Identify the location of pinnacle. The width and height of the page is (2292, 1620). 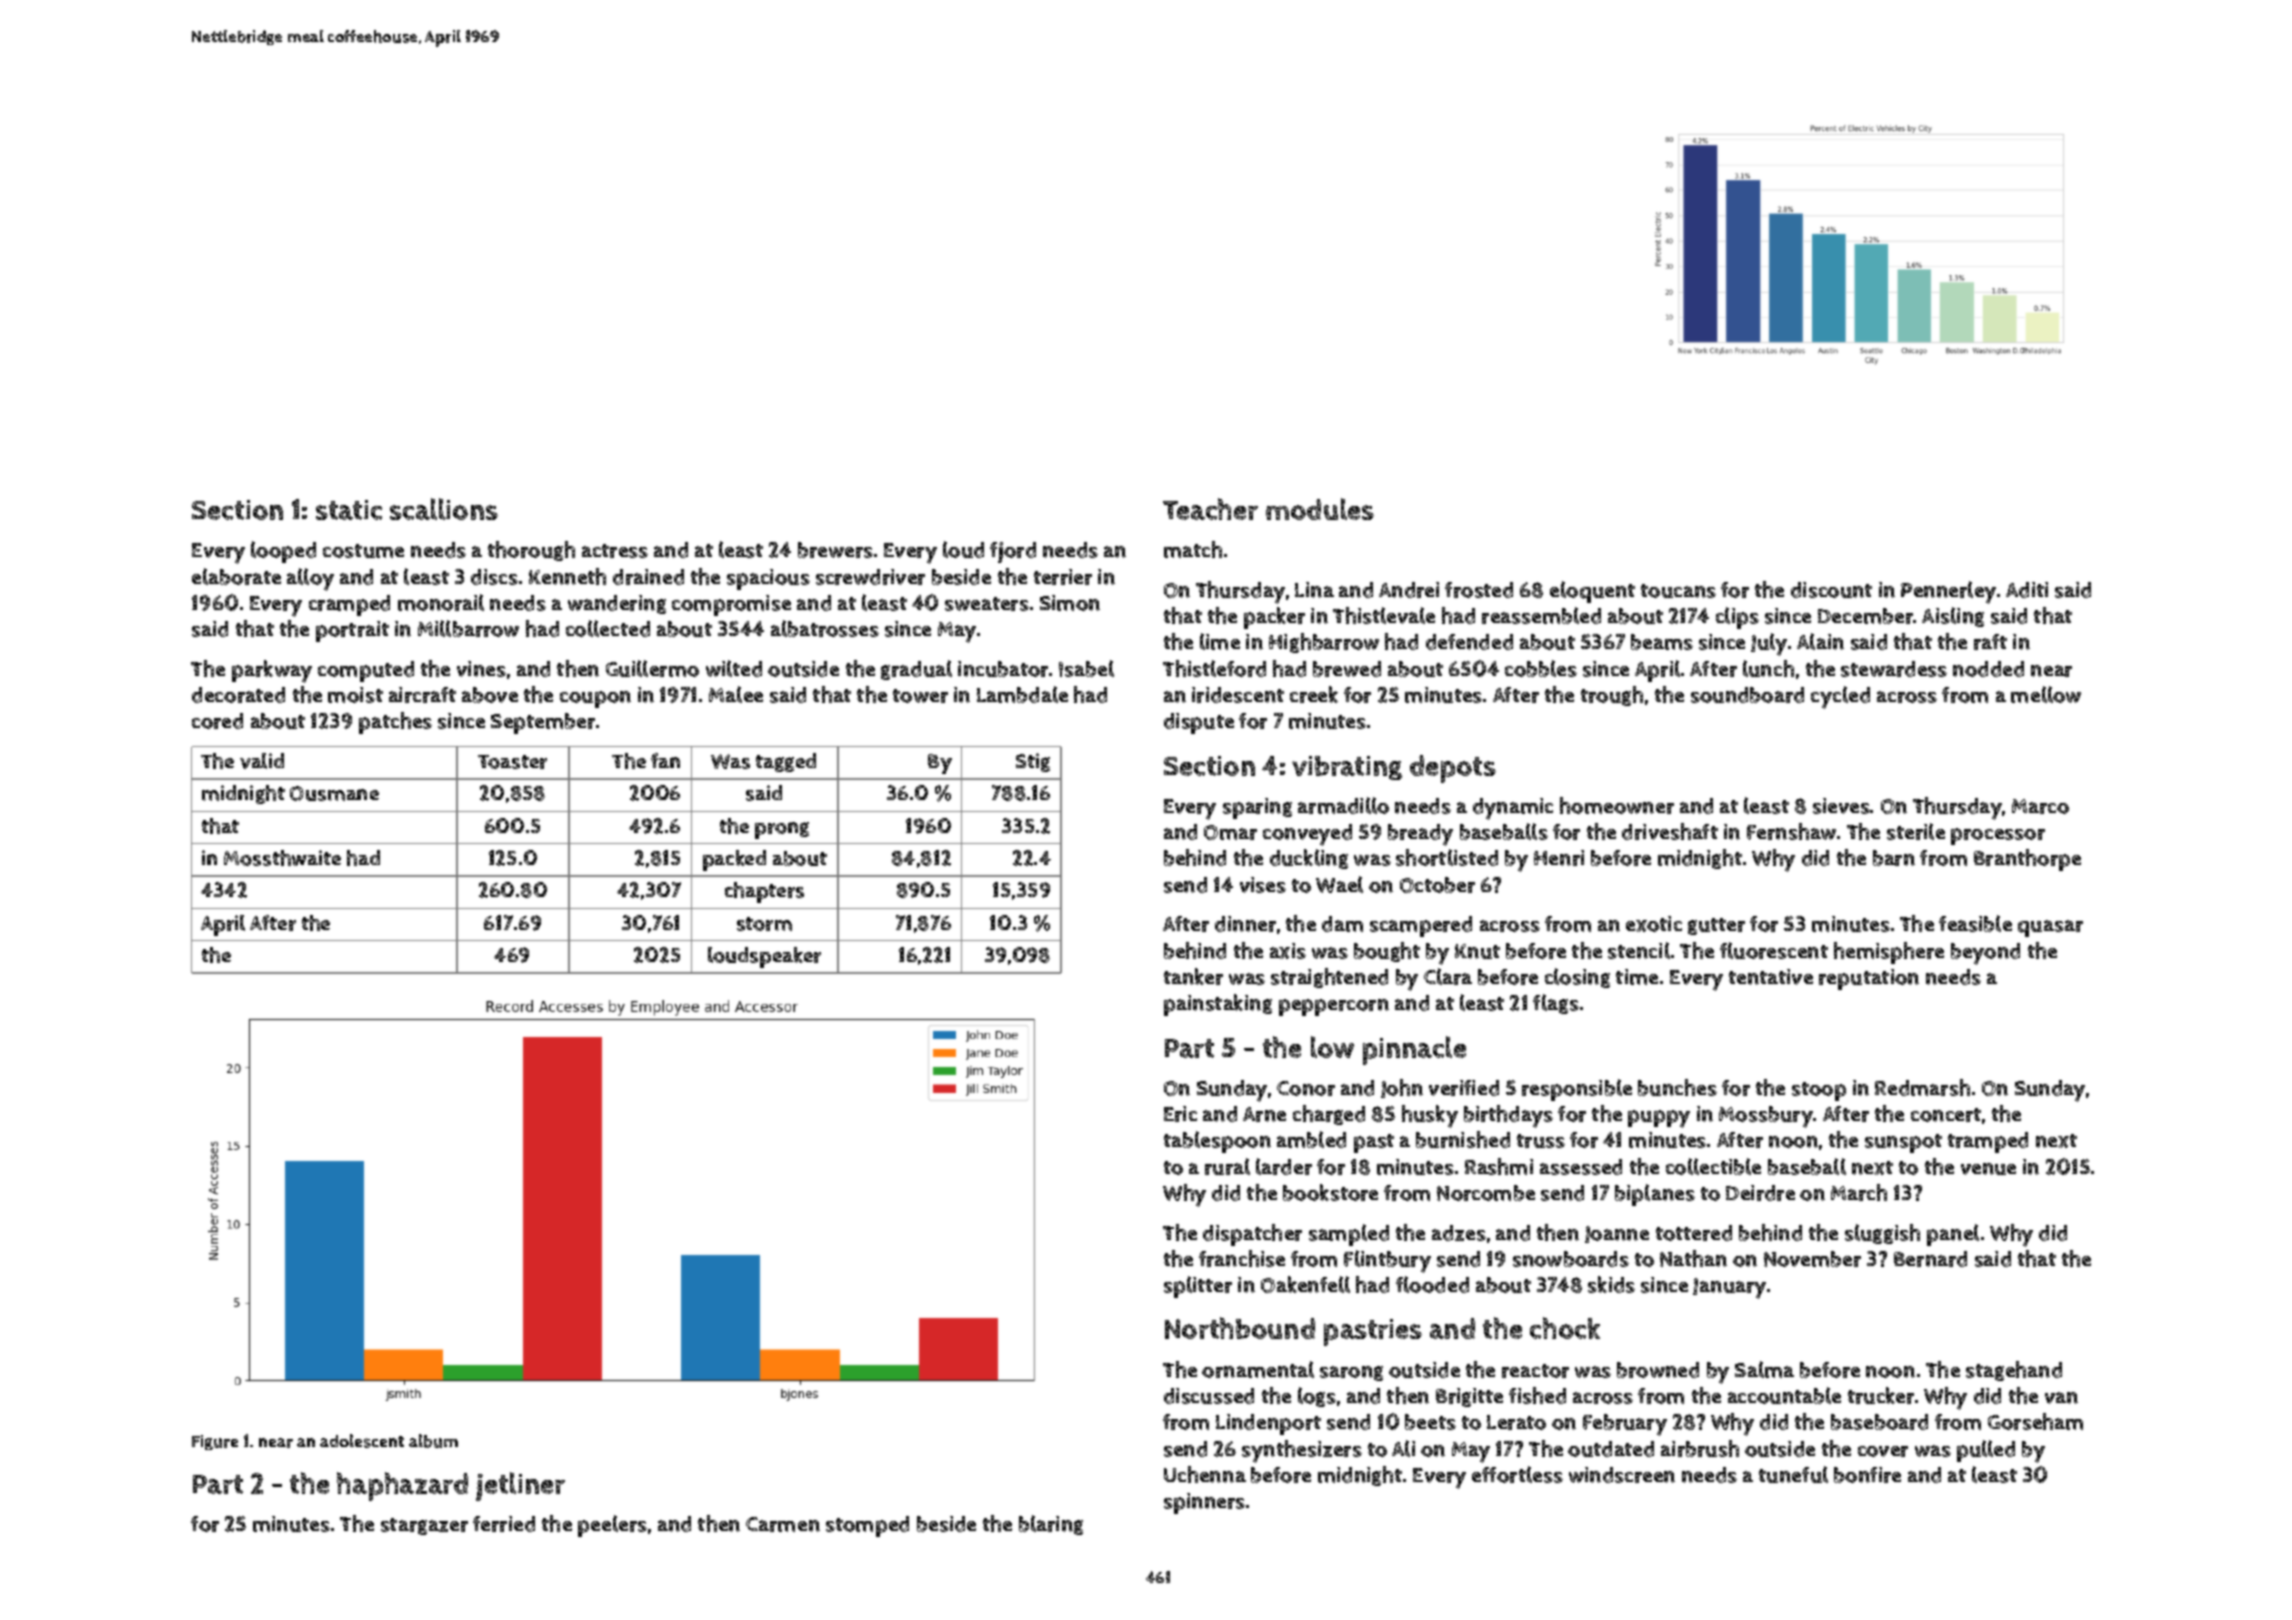
(1414, 1050).
